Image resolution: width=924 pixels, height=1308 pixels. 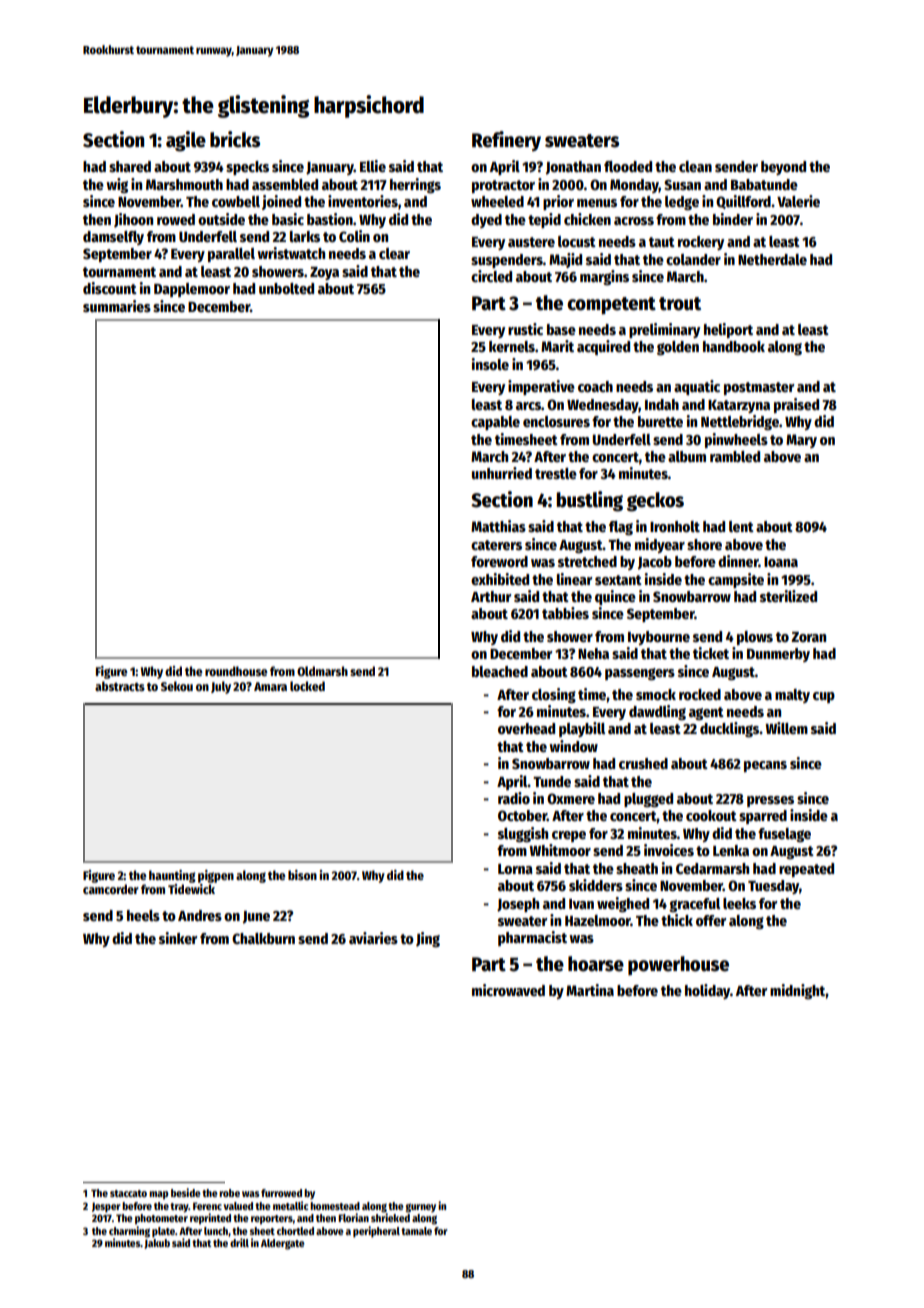 What do you see at coordinates (416, 1231) in the image?
I see `tamale` at bounding box center [416, 1231].
